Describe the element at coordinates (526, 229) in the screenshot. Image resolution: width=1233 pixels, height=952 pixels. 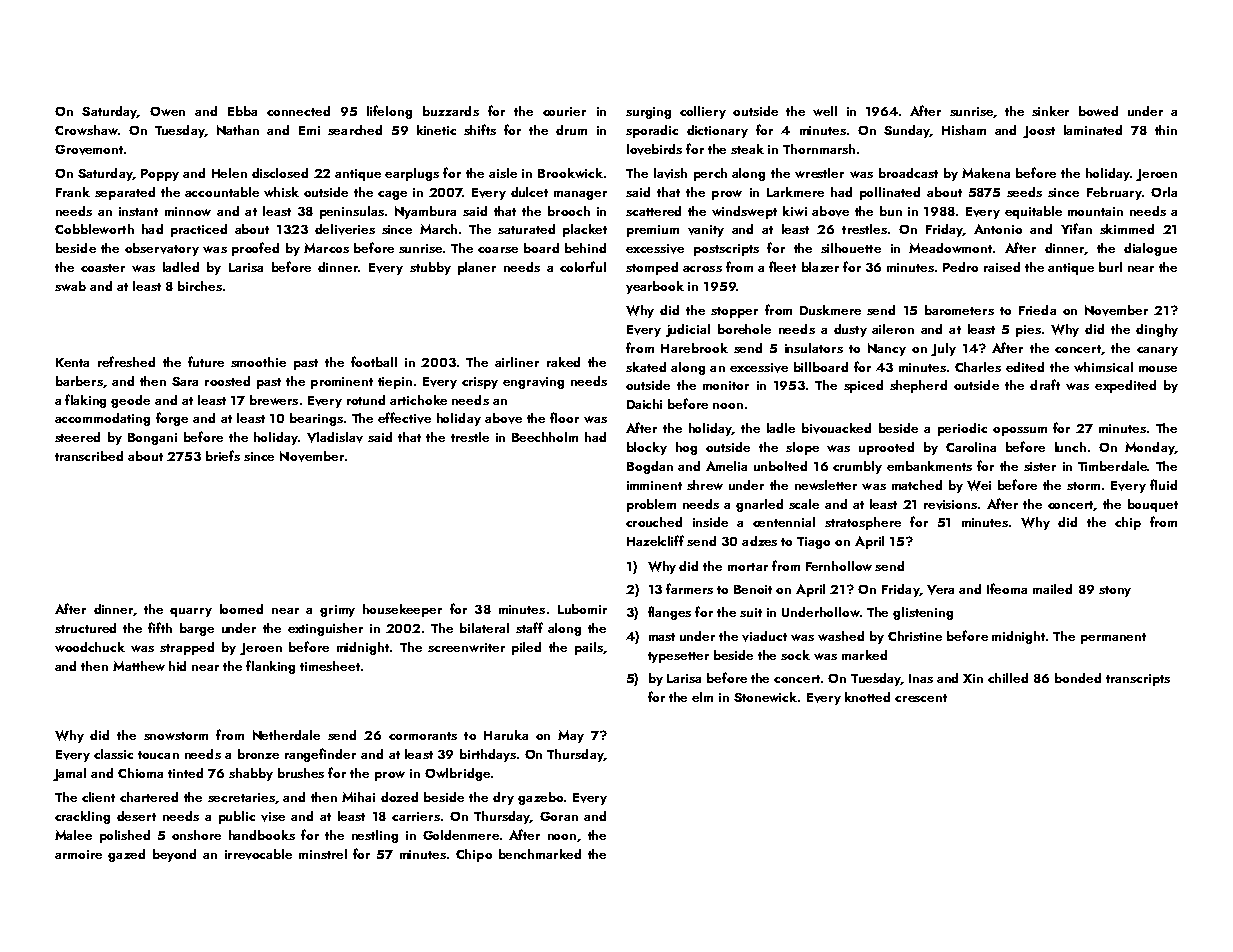
I see `saturated` at that location.
